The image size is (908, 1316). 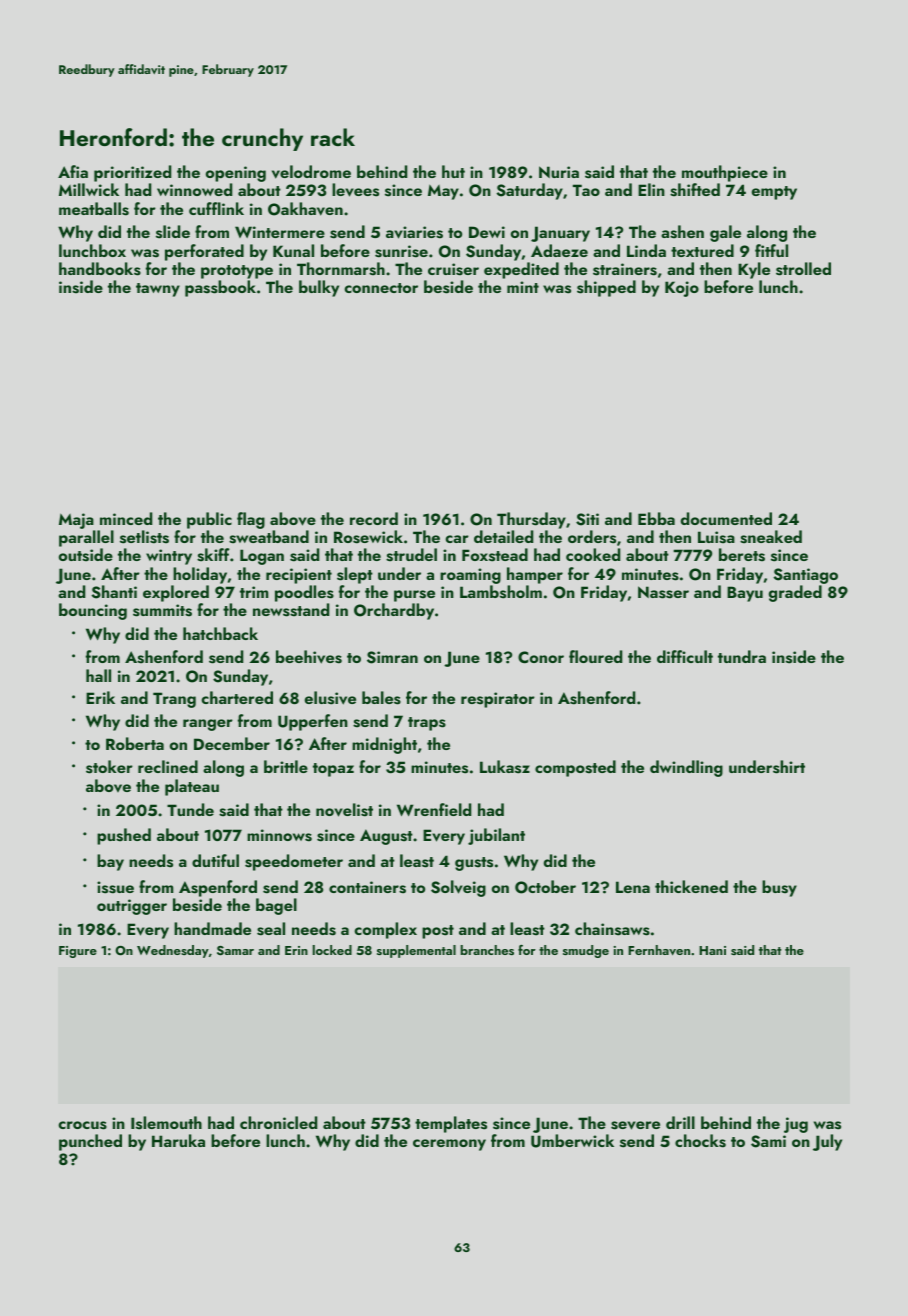 I want to click on midnight, so click(x=384, y=745).
